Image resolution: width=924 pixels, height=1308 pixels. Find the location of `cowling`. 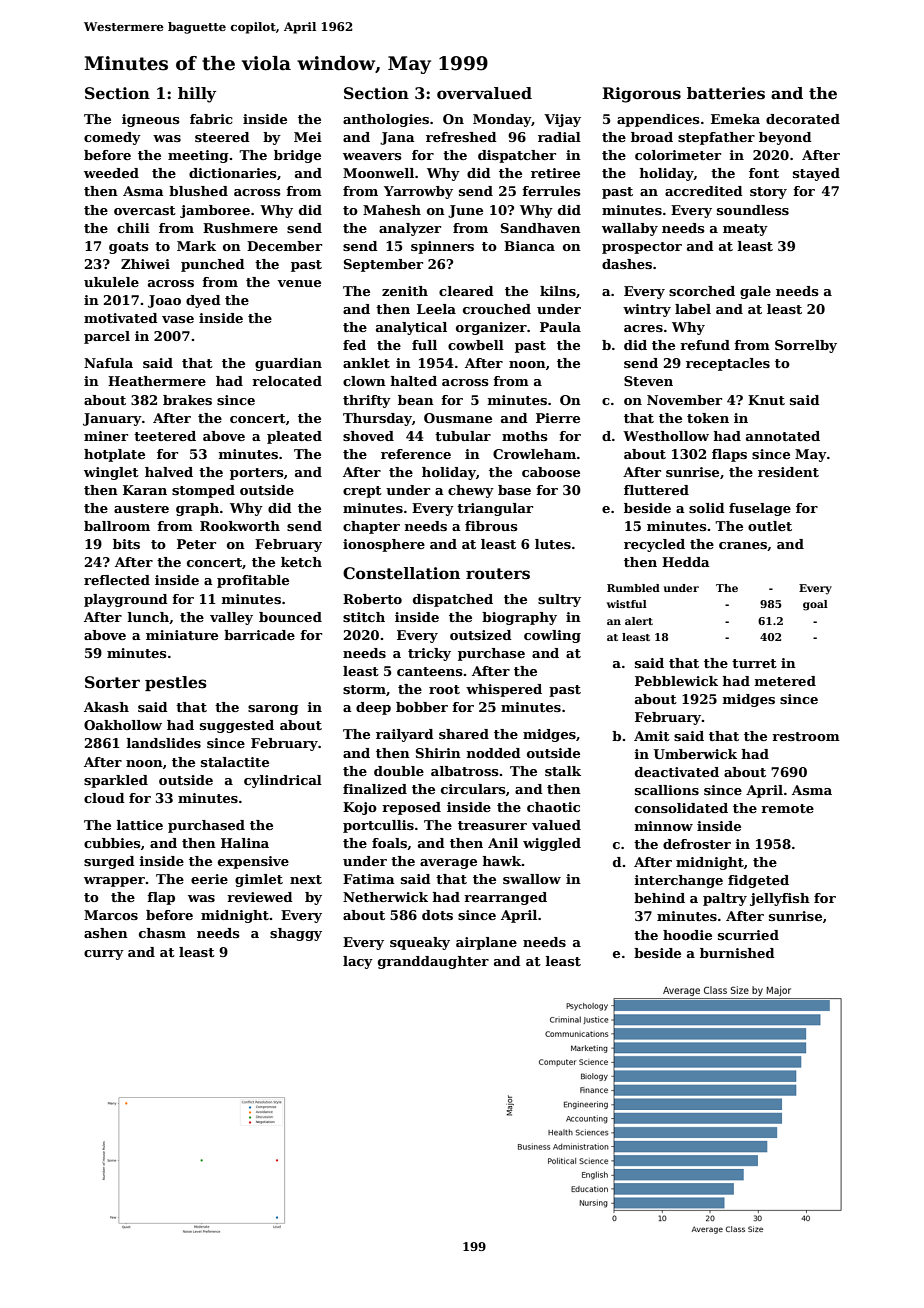

cowling is located at coordinates (552, 636).
